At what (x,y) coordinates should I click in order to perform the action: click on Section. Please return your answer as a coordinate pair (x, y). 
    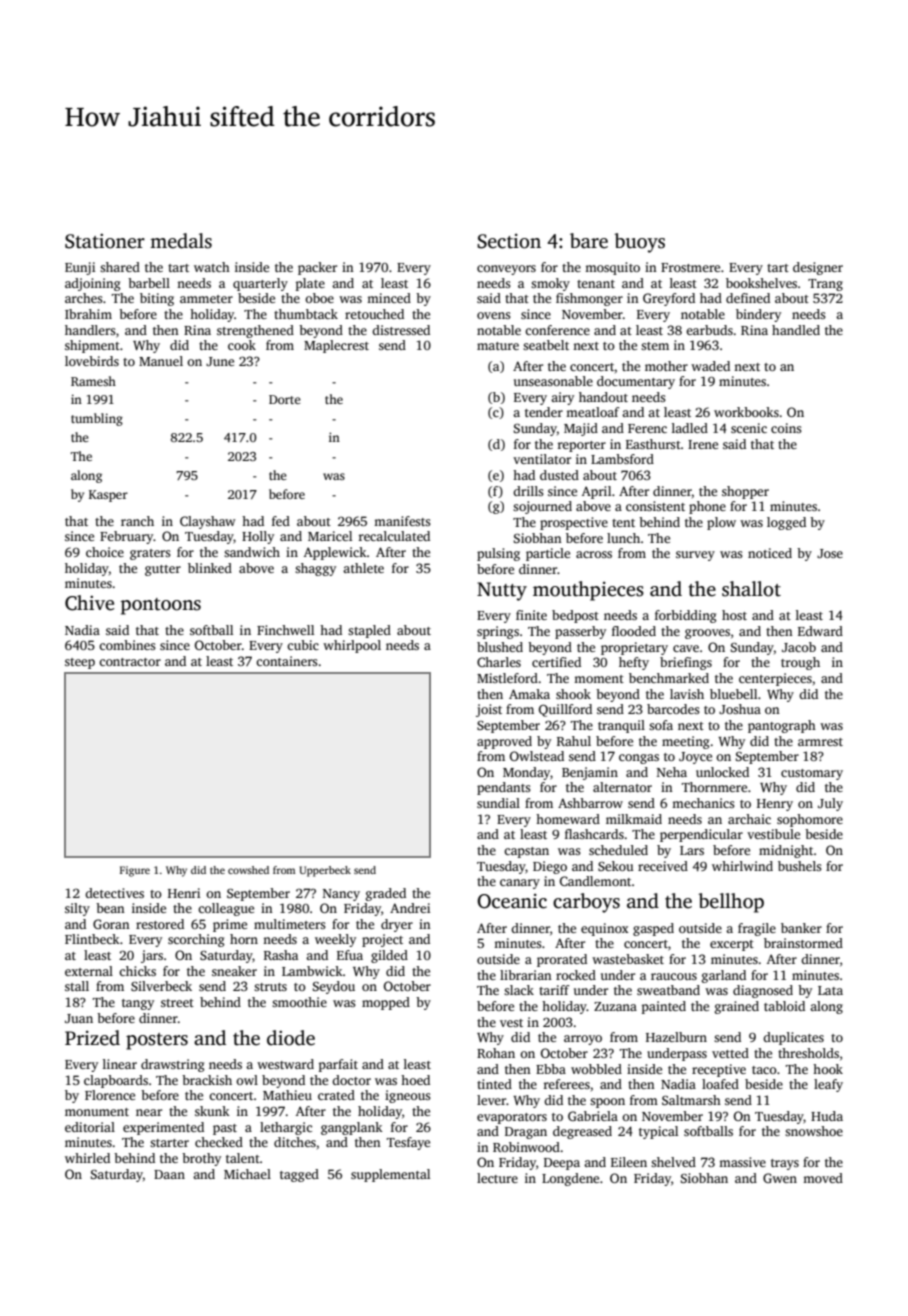
    Looking at the image, I should click on (509, 241).
